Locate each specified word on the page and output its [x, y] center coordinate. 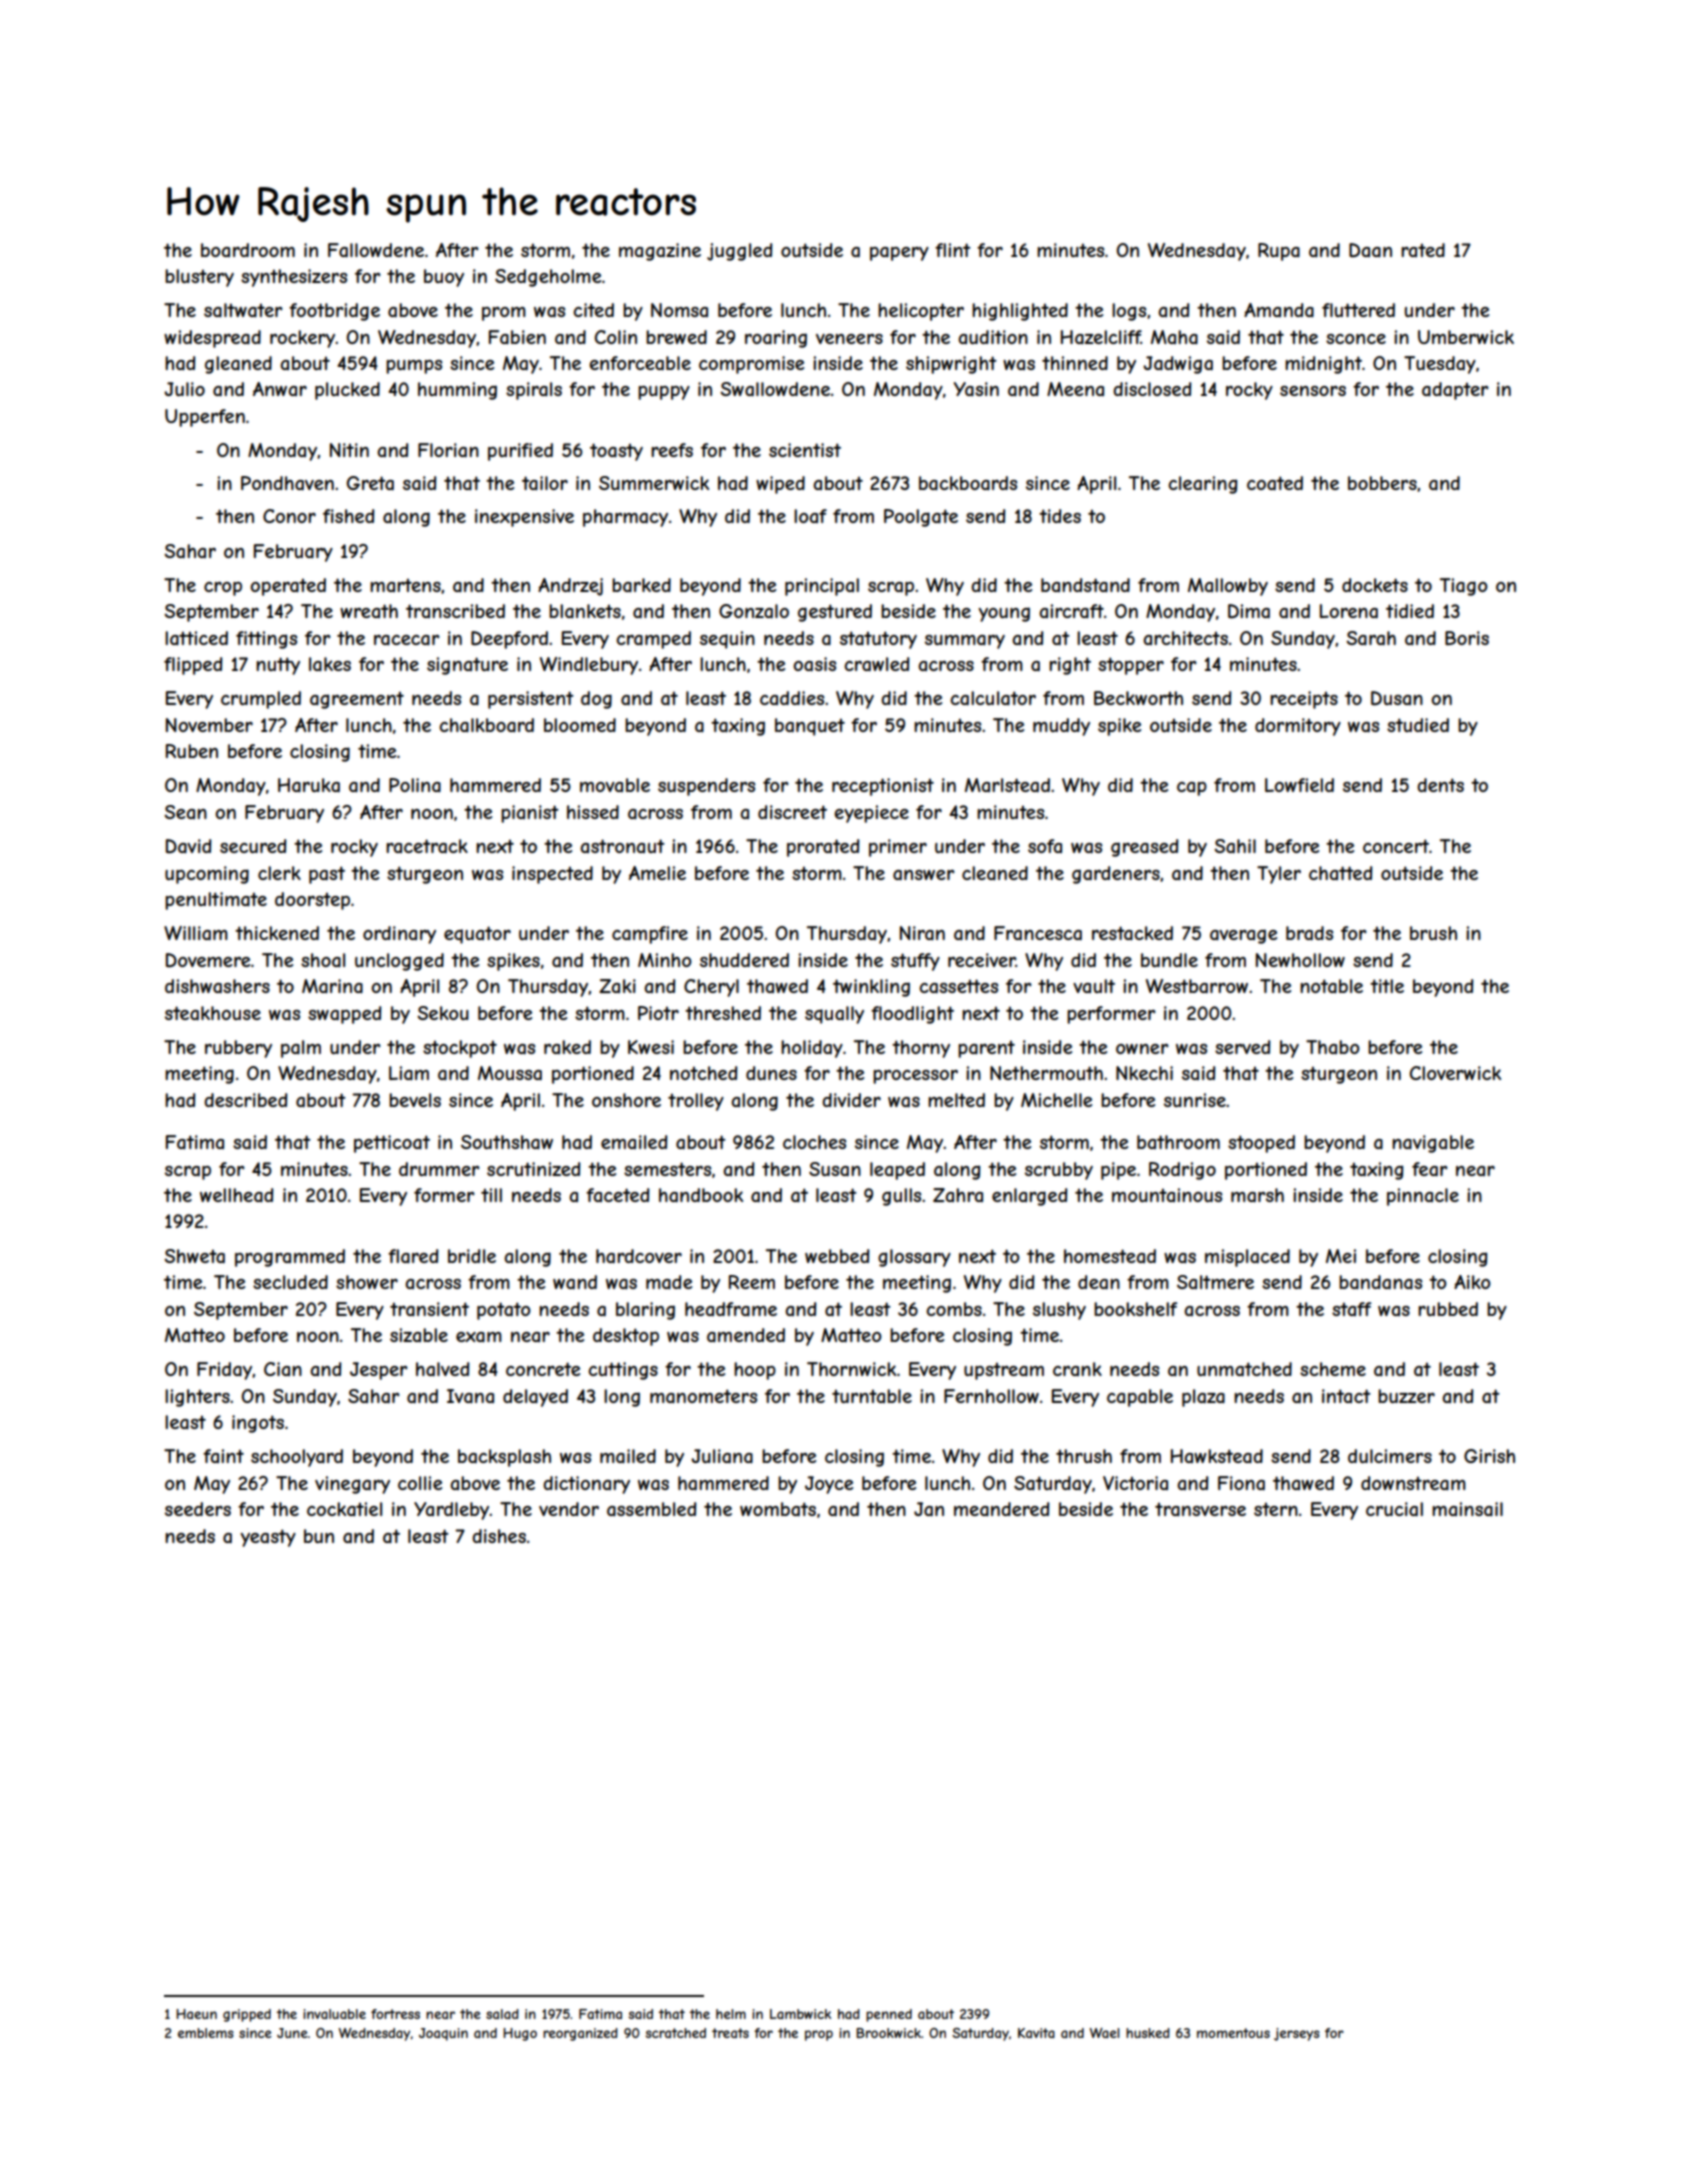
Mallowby [1228, 587]
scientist [805, 450]
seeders [198, 1509]
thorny [921, 1049]
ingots [258, 1424]
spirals [534, 391]
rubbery [238, 1049]
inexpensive [524, 518]
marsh [1257, 1195]
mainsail [1467, 1509]
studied [1418, 725]
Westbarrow [1197, 986]
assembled [651, 1509]
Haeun [196, 2014]
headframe [731, 1309]
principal [822, 587]
